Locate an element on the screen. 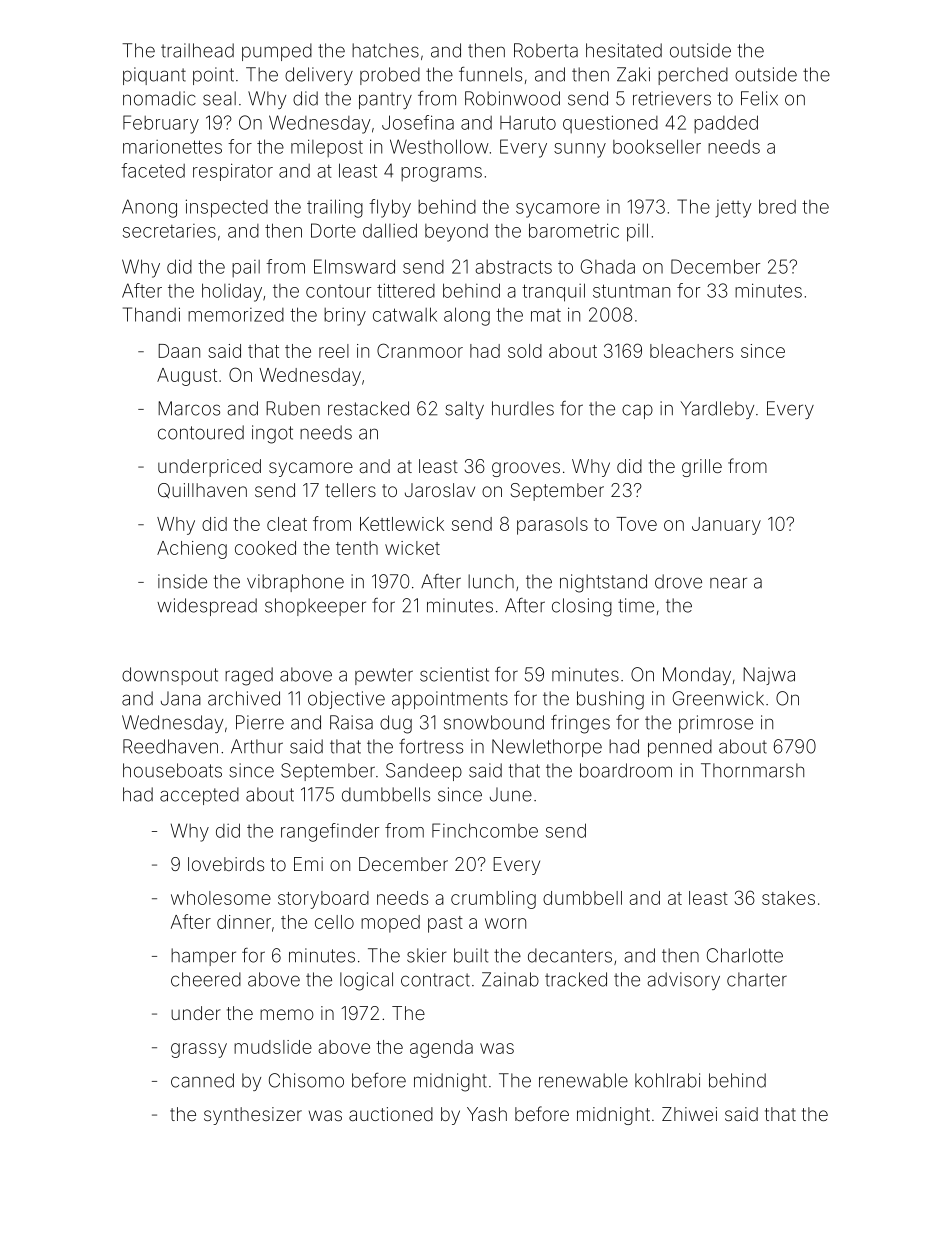 Image resolution: width=952 pixels, height=1233 pixels. accepted is located at coordinates (199, 796).
